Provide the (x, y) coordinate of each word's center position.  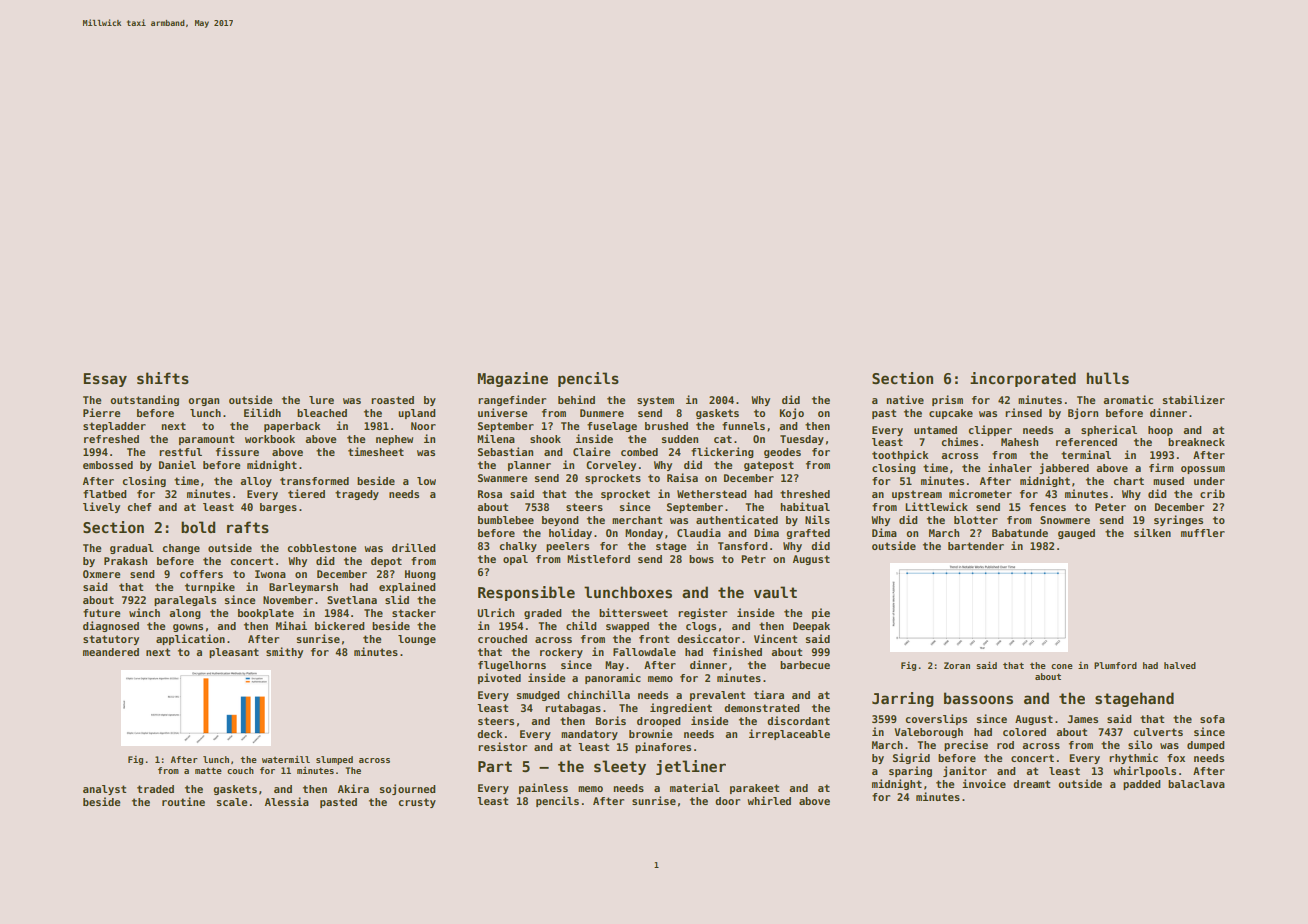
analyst (104, 790)
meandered (111, 652)
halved (1180, 665)
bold (198, 527)
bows (701, 559)
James (1083, 719)
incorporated (1023, 379)
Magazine (513, 379)
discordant (798, 720)
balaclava (1196, 784)
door (727, 801)
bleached (322, 413)
